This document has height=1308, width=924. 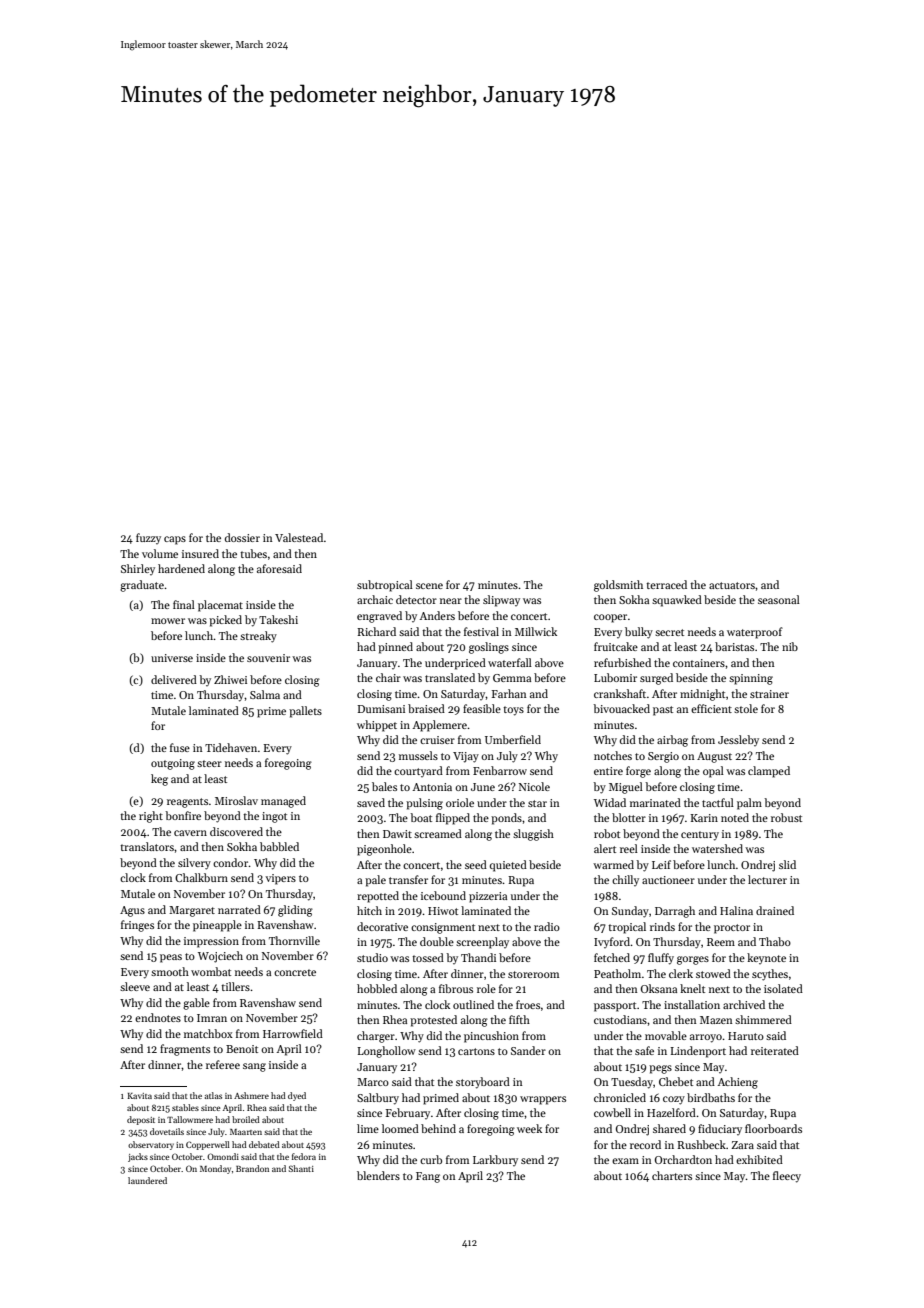 What do you see at coordinates (281, 879) in the document?
I see `vipers` at bounding box center [281, 879].
